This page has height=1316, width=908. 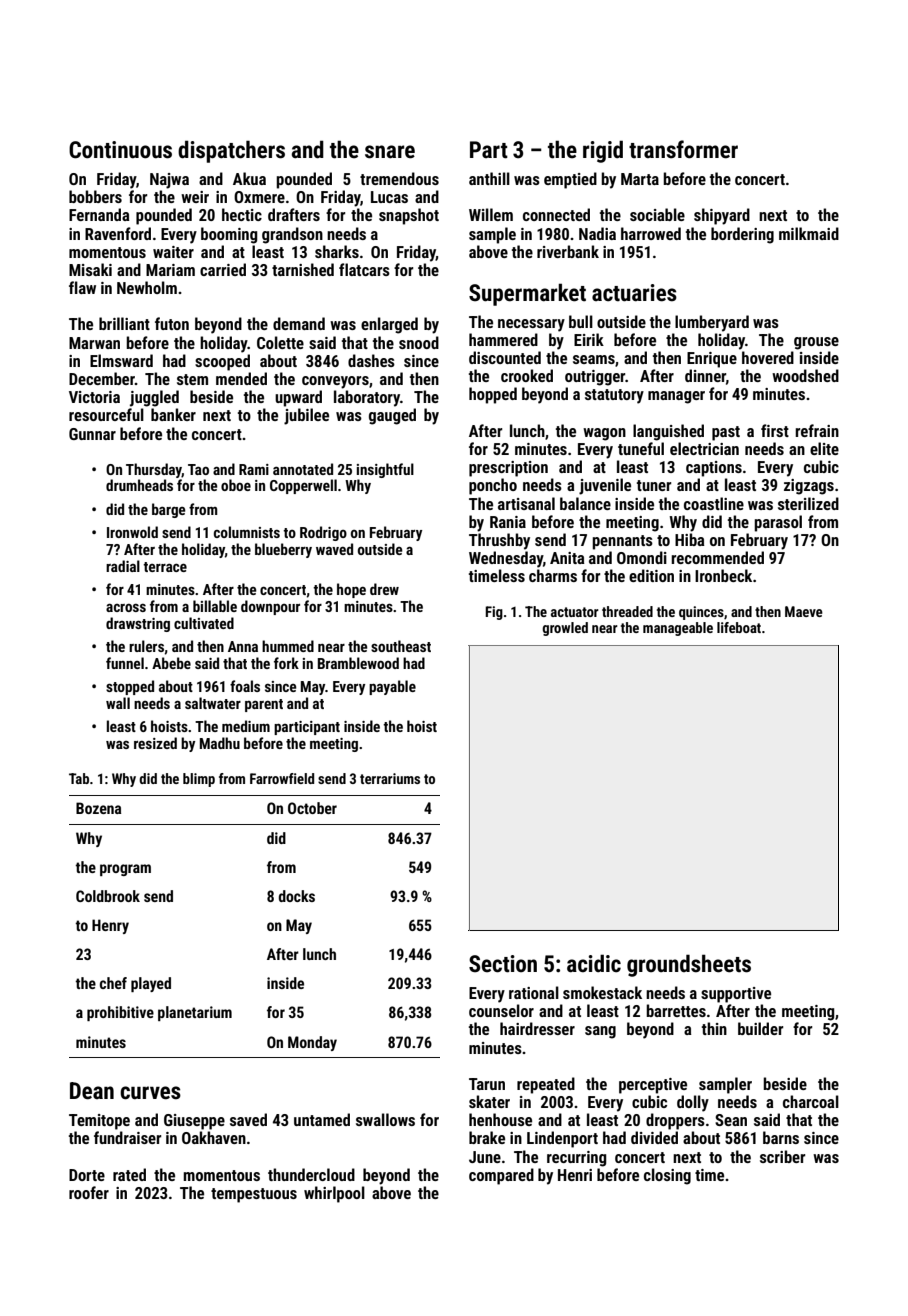 I want to click on dolly, so click(x=693, y=1103).
